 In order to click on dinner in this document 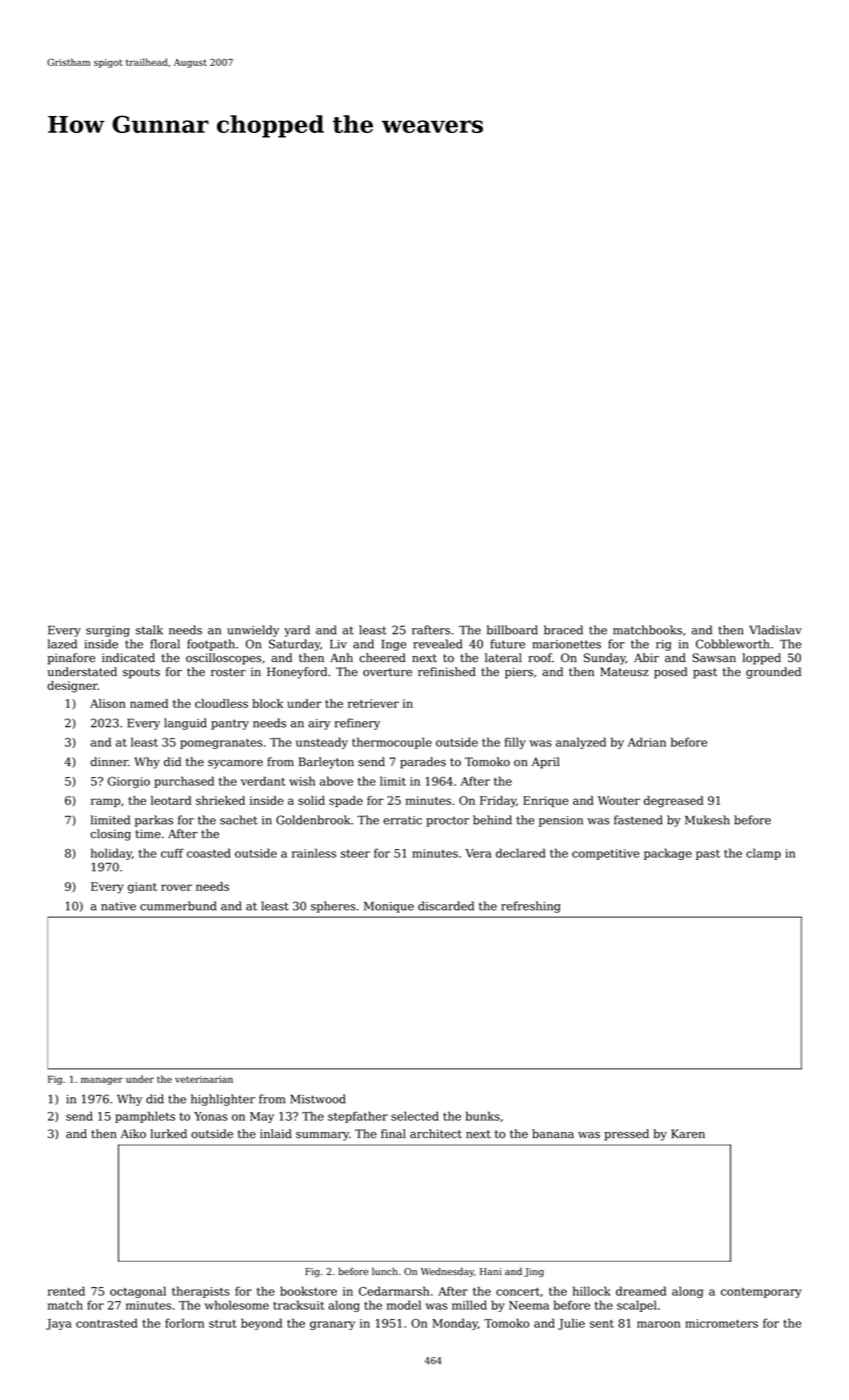, I will do `click(109, 762)`.
